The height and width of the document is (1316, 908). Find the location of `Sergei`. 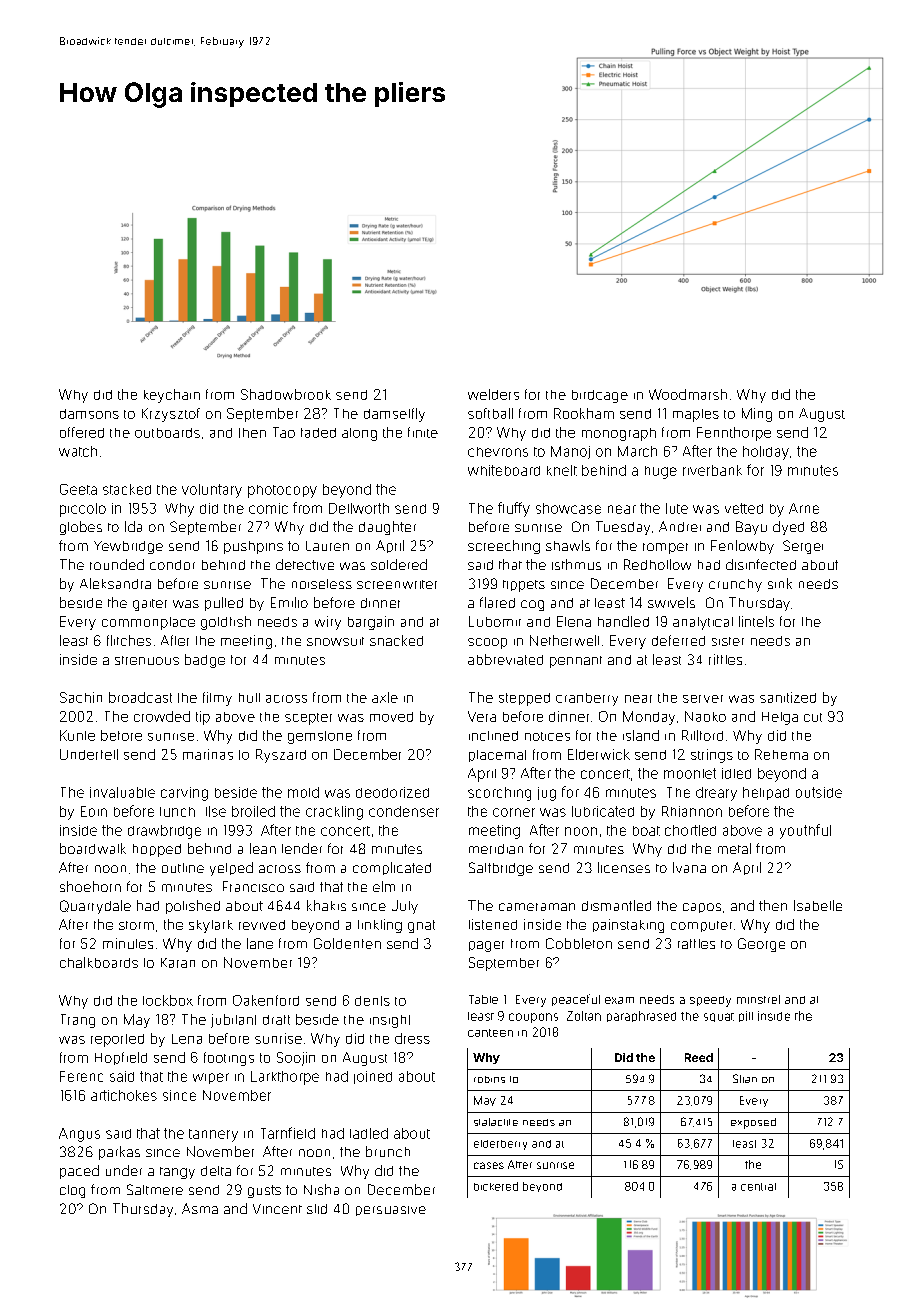

Sergei is located at coordinates (803, 547).
